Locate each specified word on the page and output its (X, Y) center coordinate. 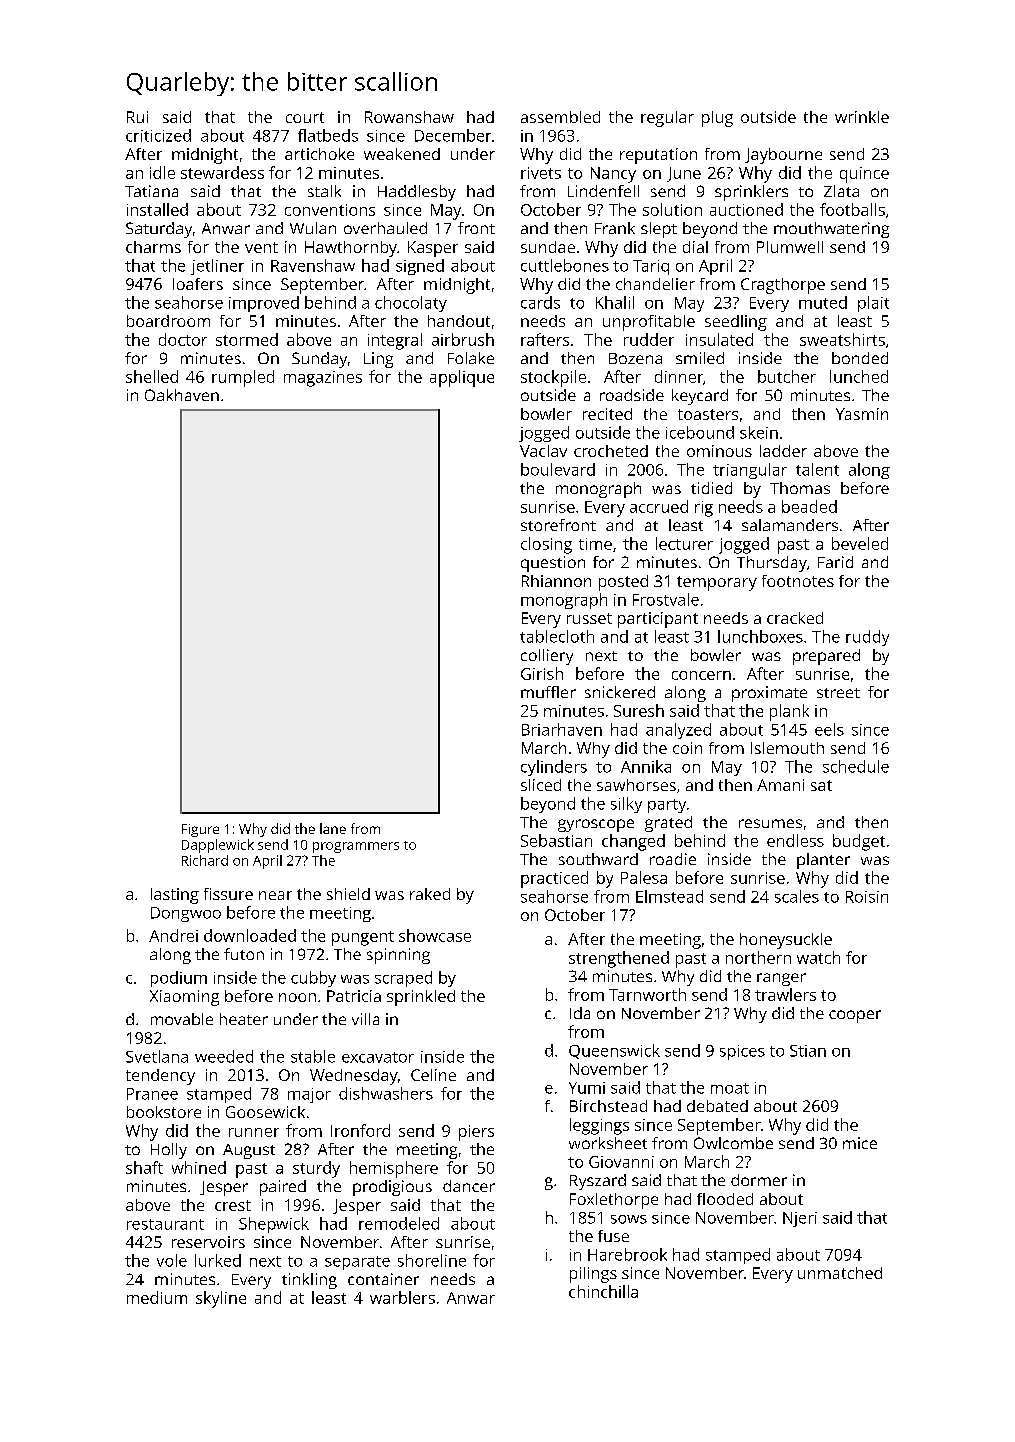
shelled (152, 376)
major (309, 1095)
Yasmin (862, 414)
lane (333, 828)
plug (717, 119)
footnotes (798, 581)
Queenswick (614, 1051)
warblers (402, 1297)
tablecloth (557, 636)
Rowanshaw (409, 117)
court (305, 117)
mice (860, 1143)
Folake (471, 358)
